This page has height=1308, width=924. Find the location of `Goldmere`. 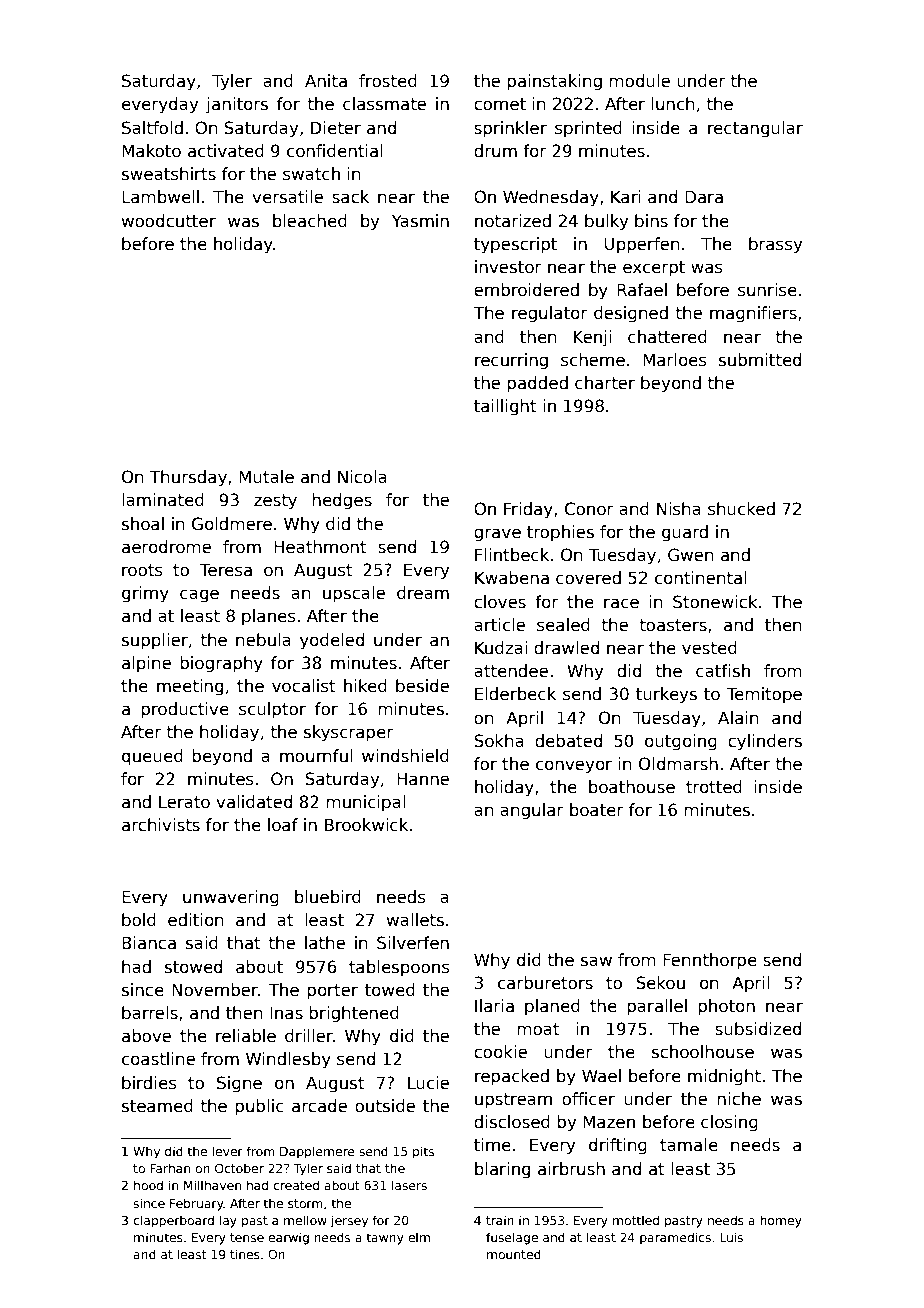

Goldmere is located at coordinates (232, 524).
